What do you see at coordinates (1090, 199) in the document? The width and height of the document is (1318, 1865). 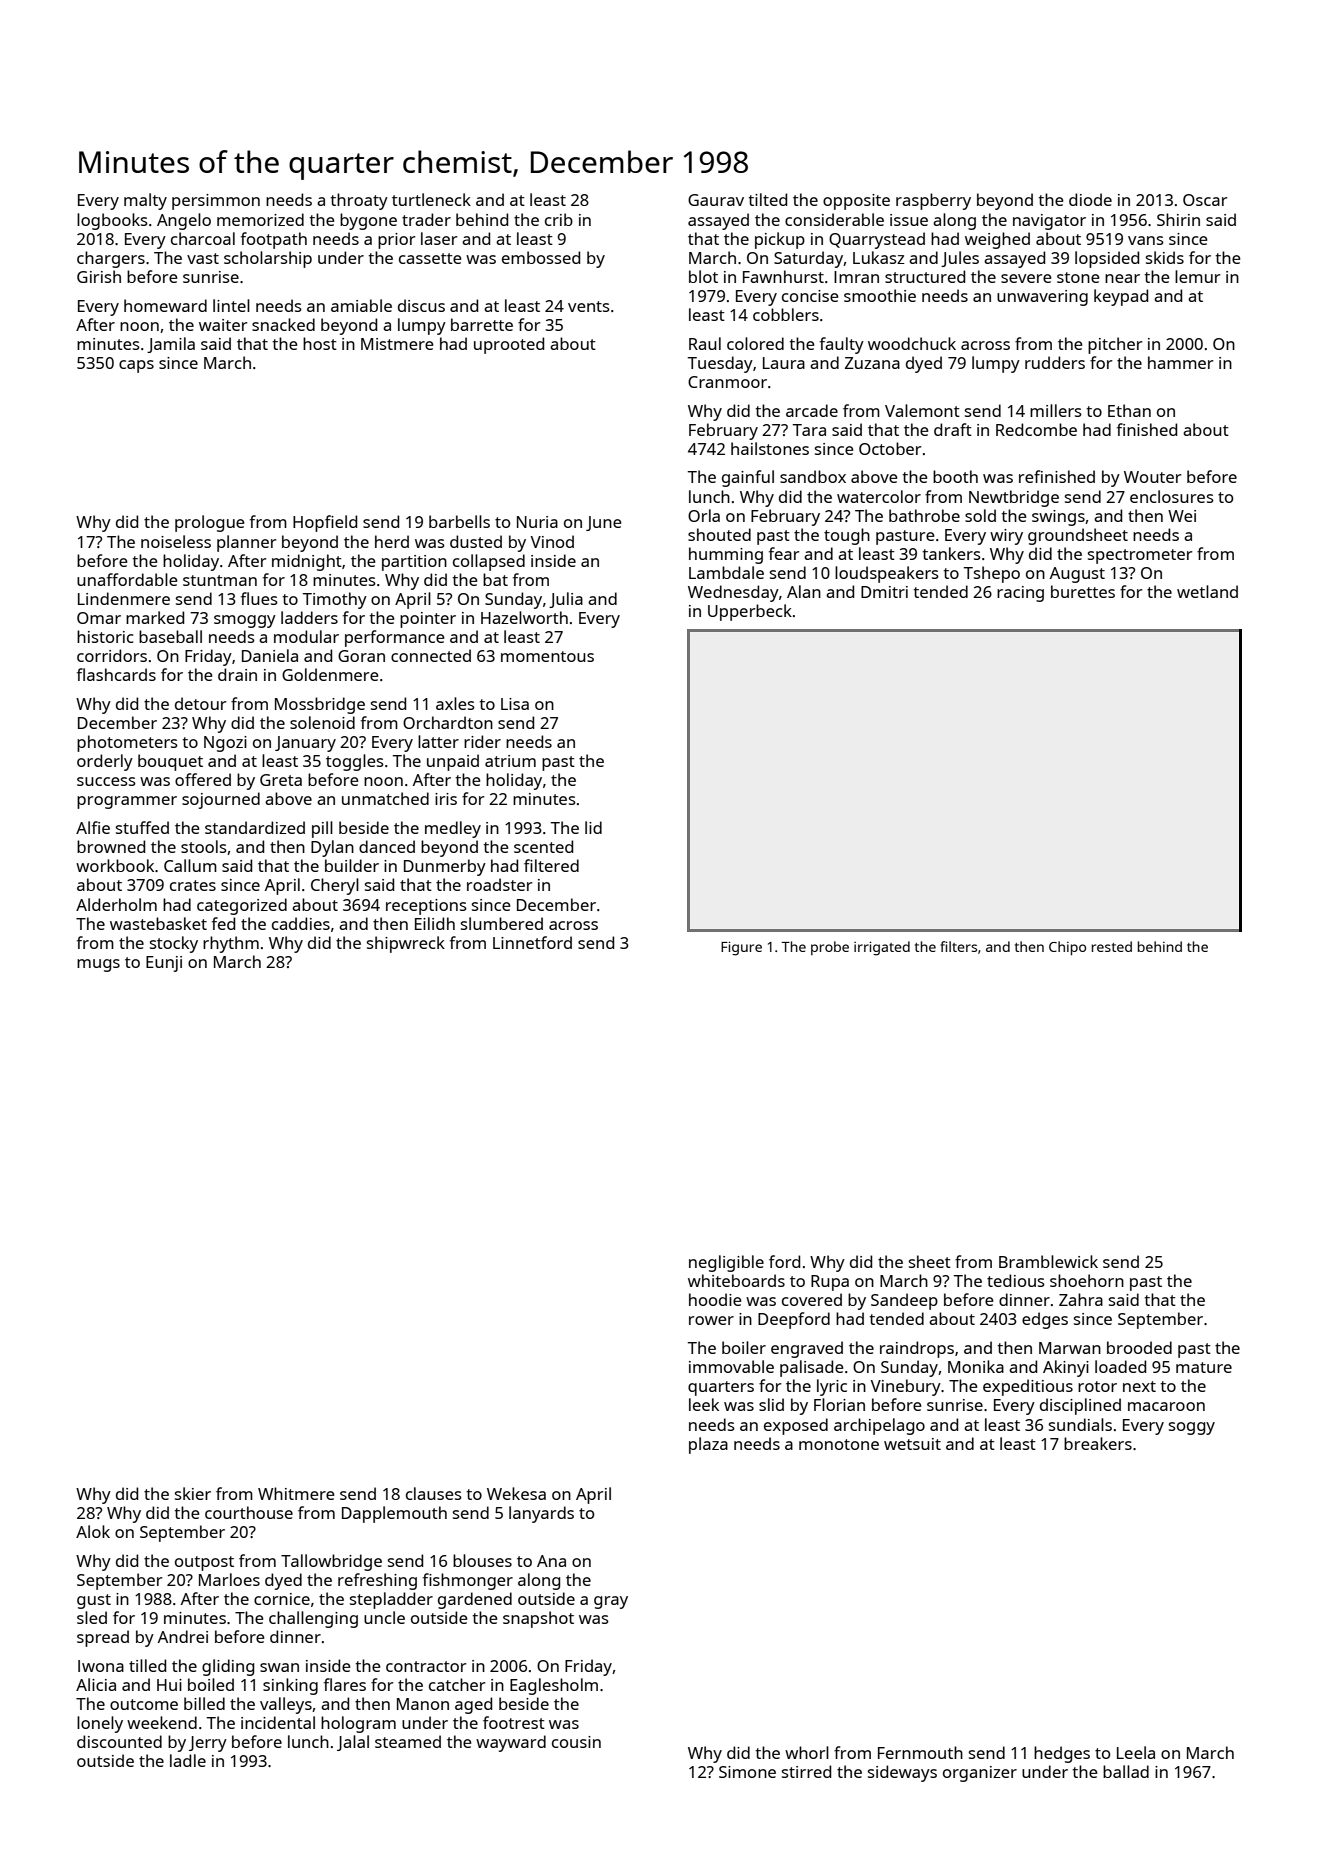 I see `diode` at bounding box center [1090, 199].
